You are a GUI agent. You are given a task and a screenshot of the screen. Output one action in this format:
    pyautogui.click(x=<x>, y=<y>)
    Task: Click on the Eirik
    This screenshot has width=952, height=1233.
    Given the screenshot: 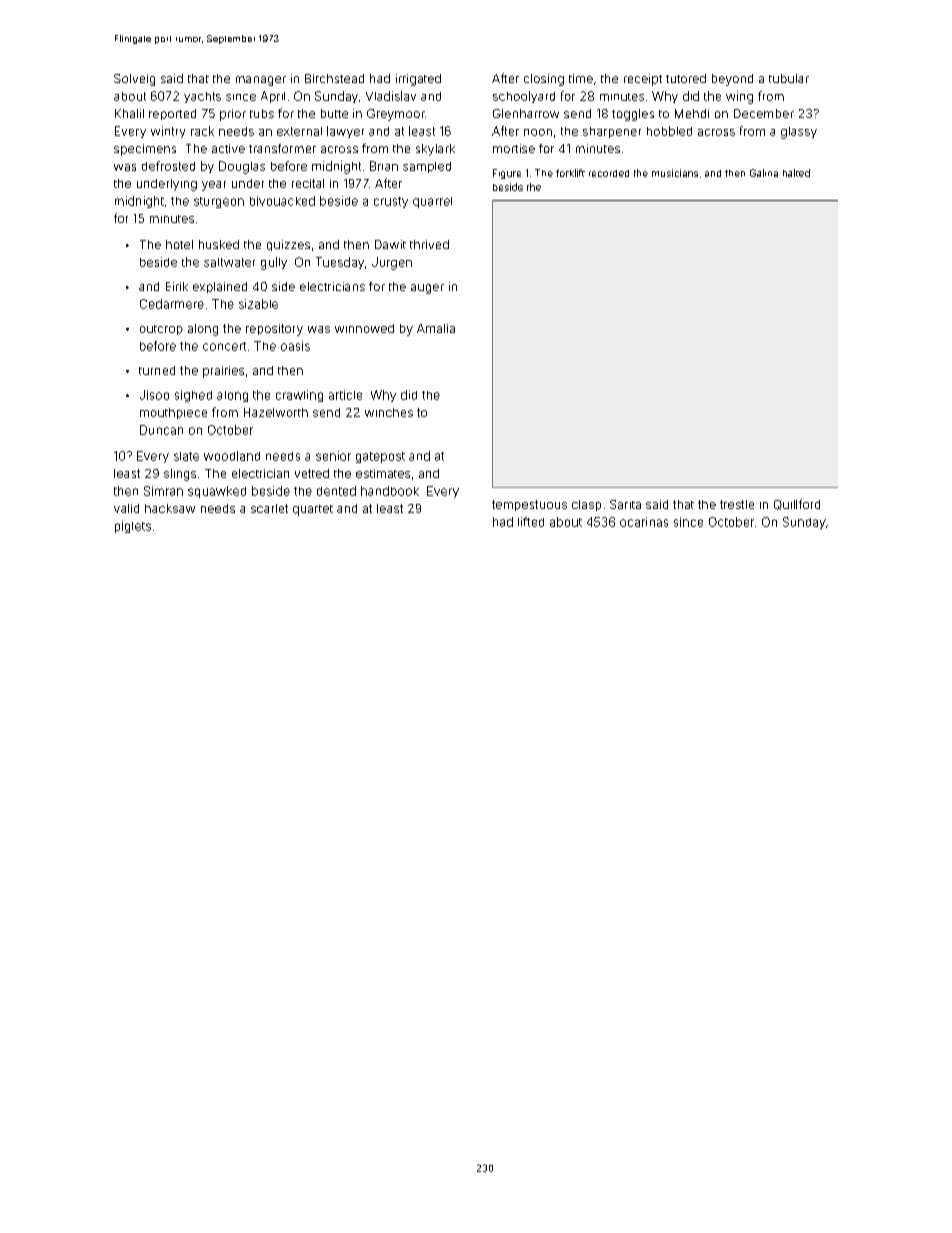 What is the action you would take?
    pyautogui.click(x=177, y=286)
